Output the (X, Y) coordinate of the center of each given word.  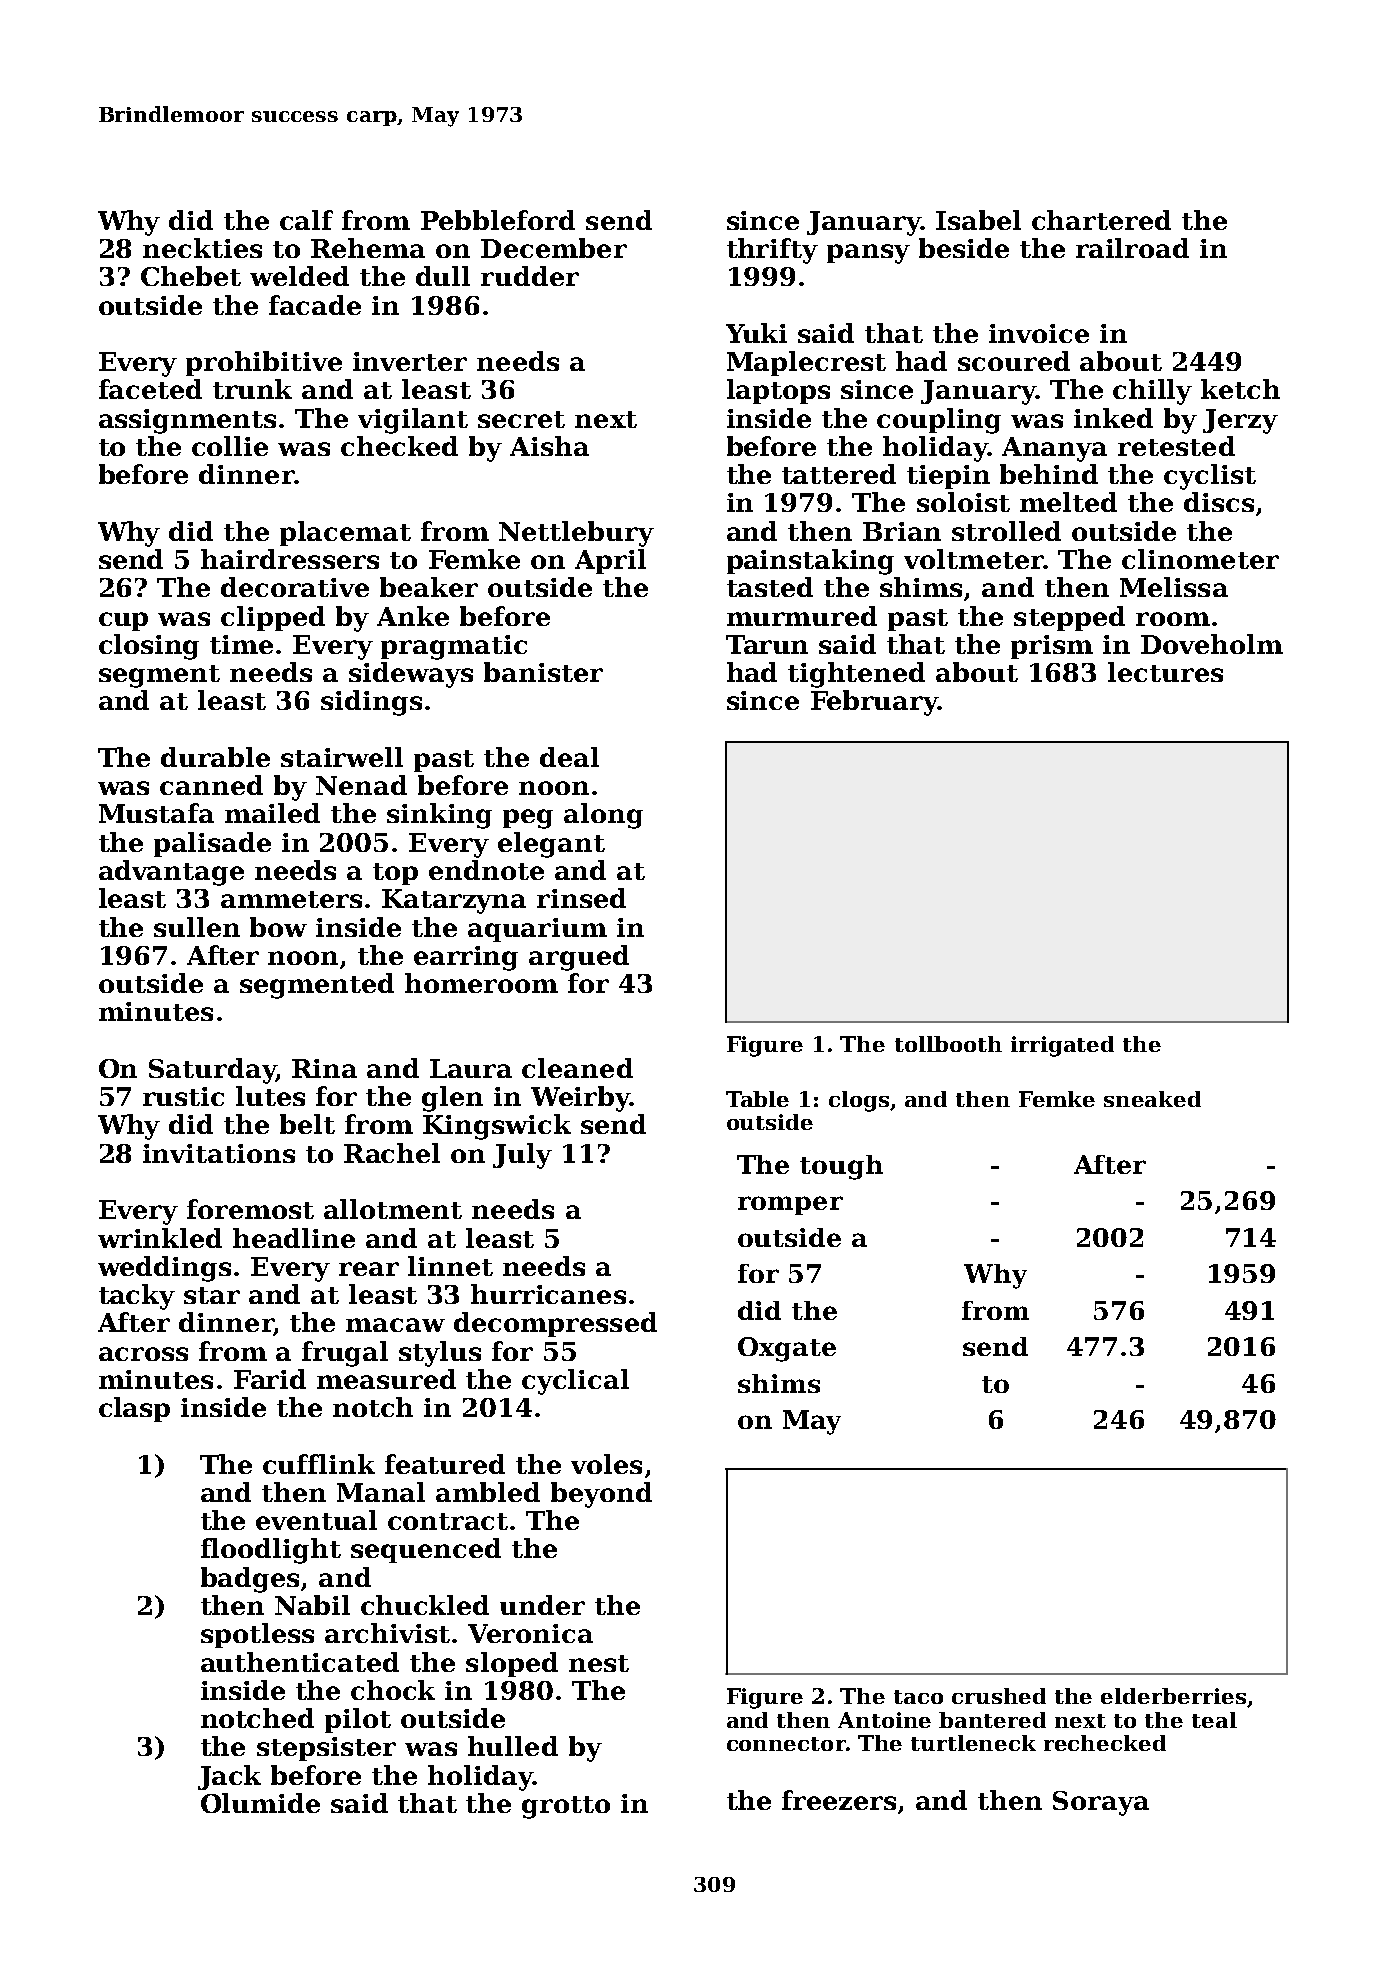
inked (1113, 418)
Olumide (260, 1803)
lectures (1165, 672)
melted (1068, 502)
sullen (197, 927)
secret (521, 419)
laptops (778, 391)
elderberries (1173, 1696)
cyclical (575, 1382)
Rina (324, 1068)
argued (579, 958)
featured (445, 1464)
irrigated (1062, 1046)
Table (757, 1099)
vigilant (413, 421)
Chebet (191, 276)
